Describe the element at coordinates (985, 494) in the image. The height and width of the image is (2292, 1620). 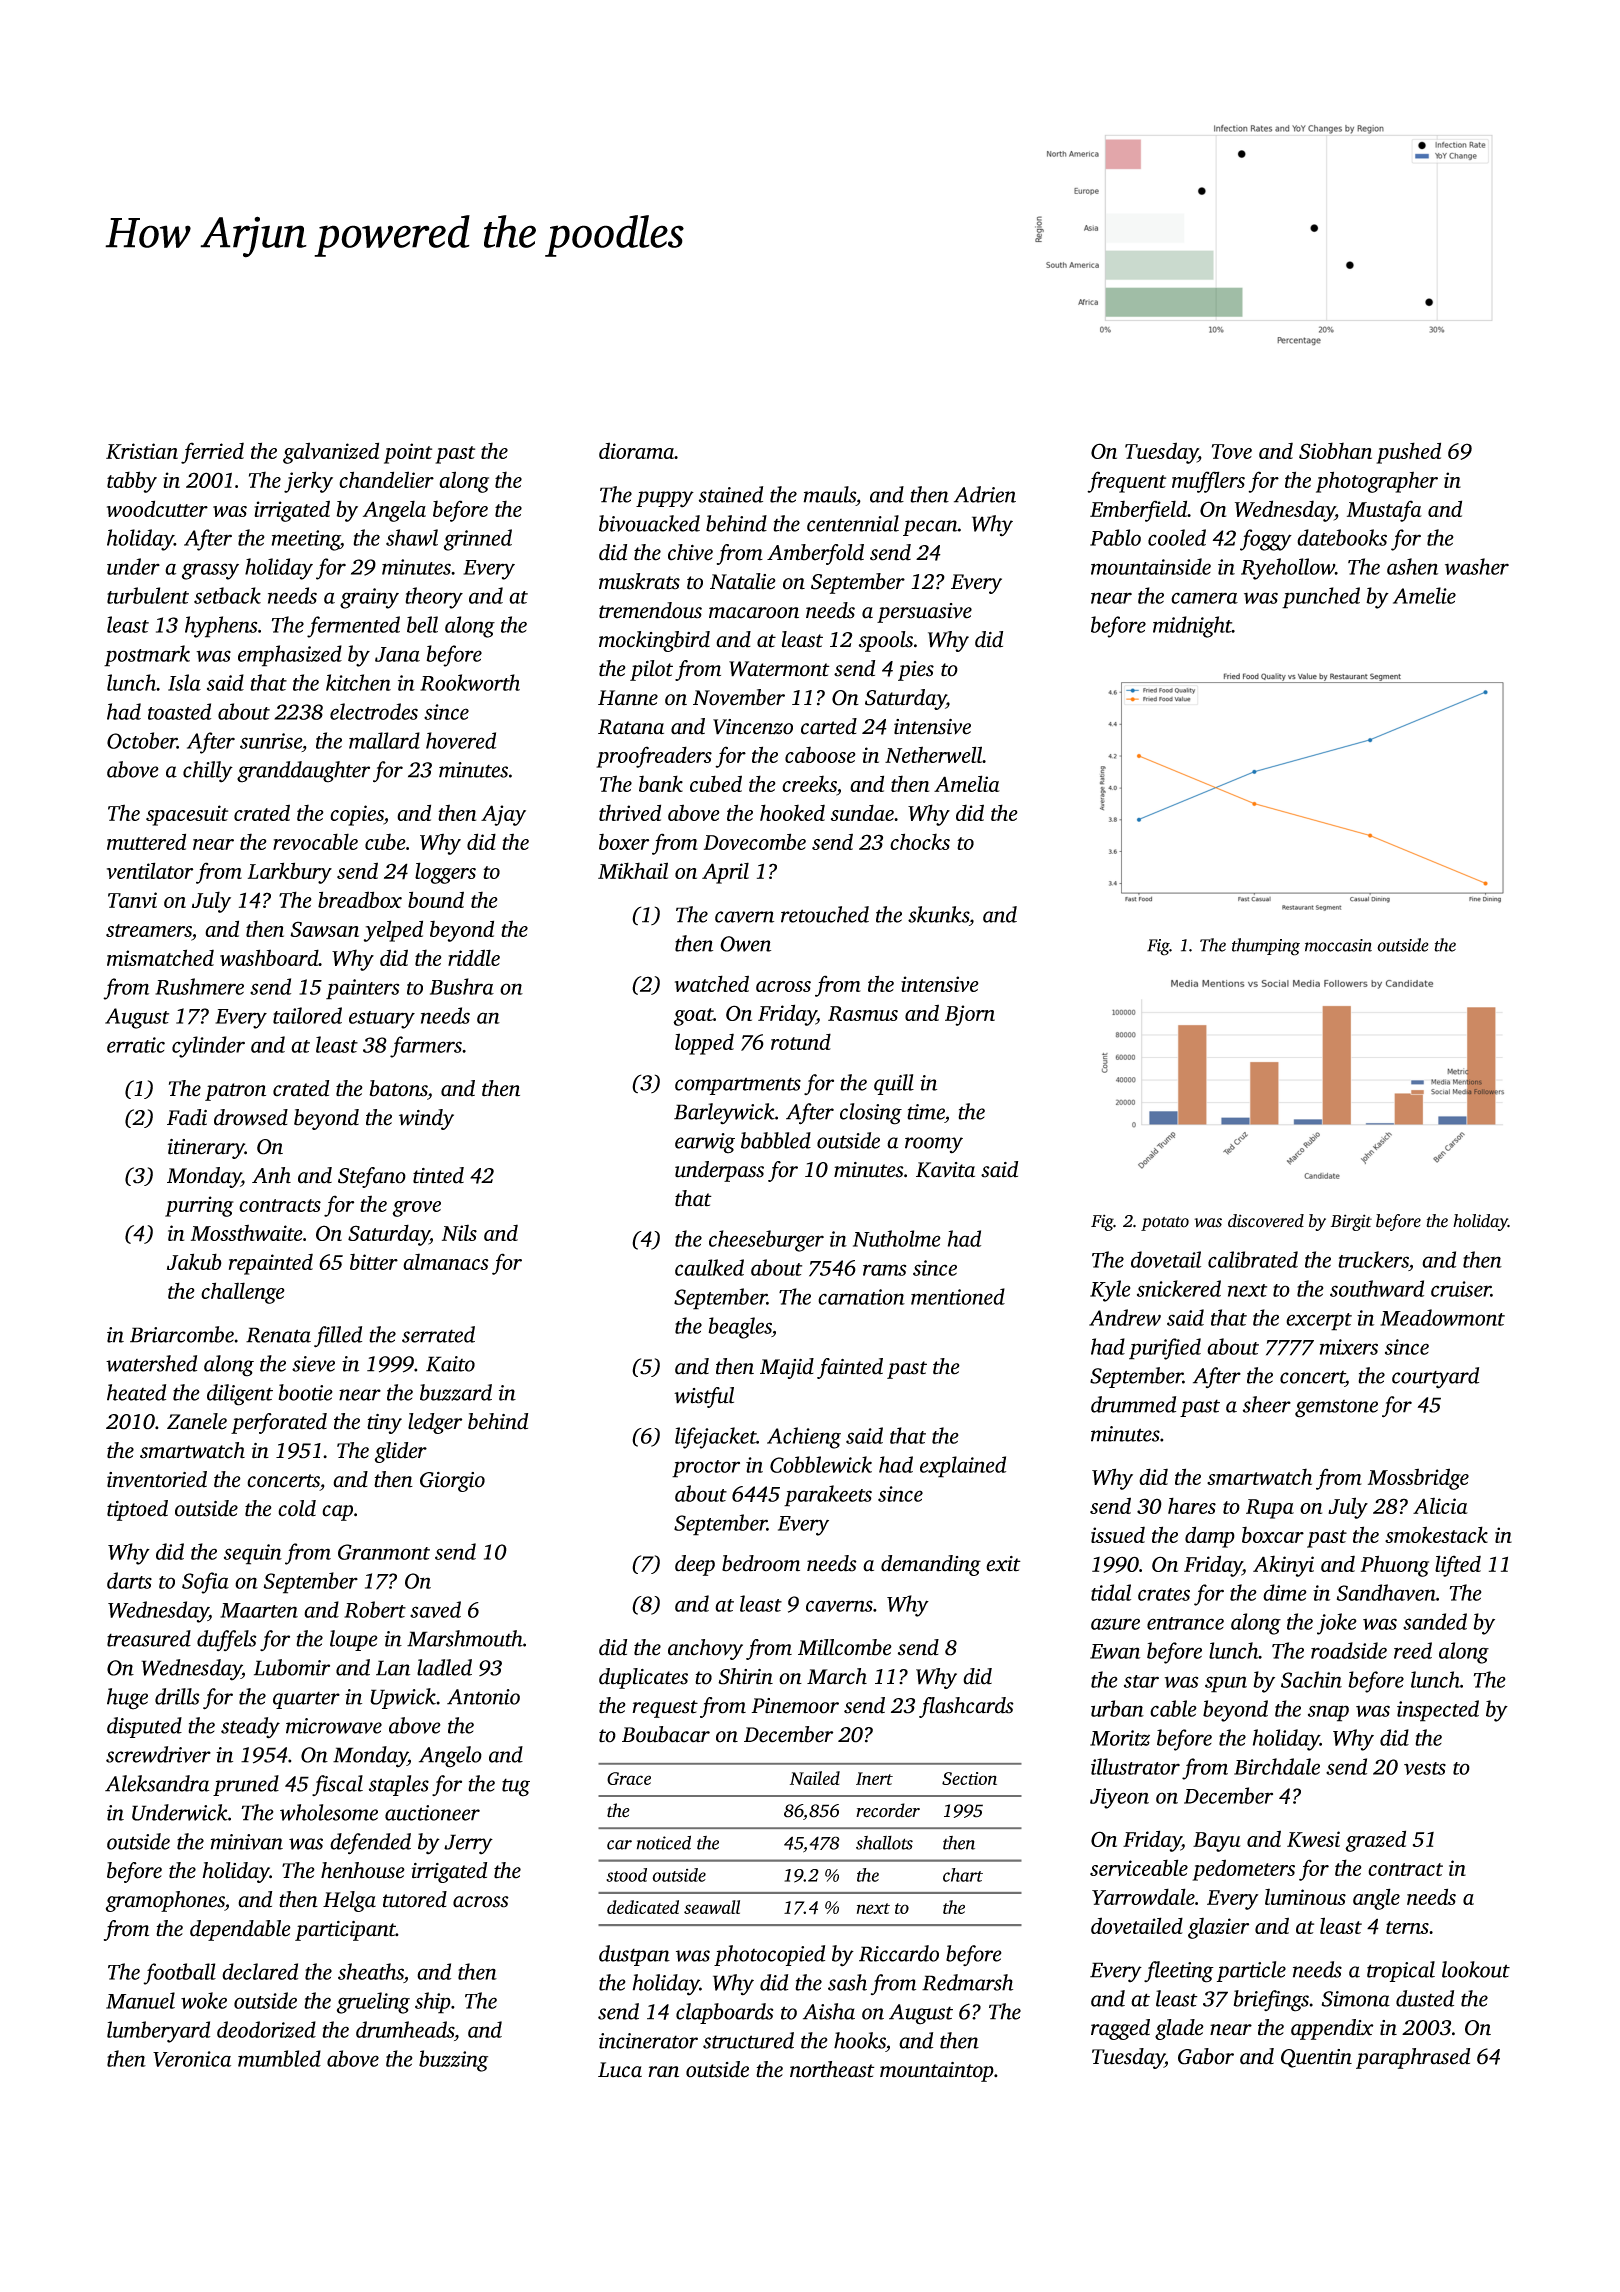
I see `Adrien` at that location.
